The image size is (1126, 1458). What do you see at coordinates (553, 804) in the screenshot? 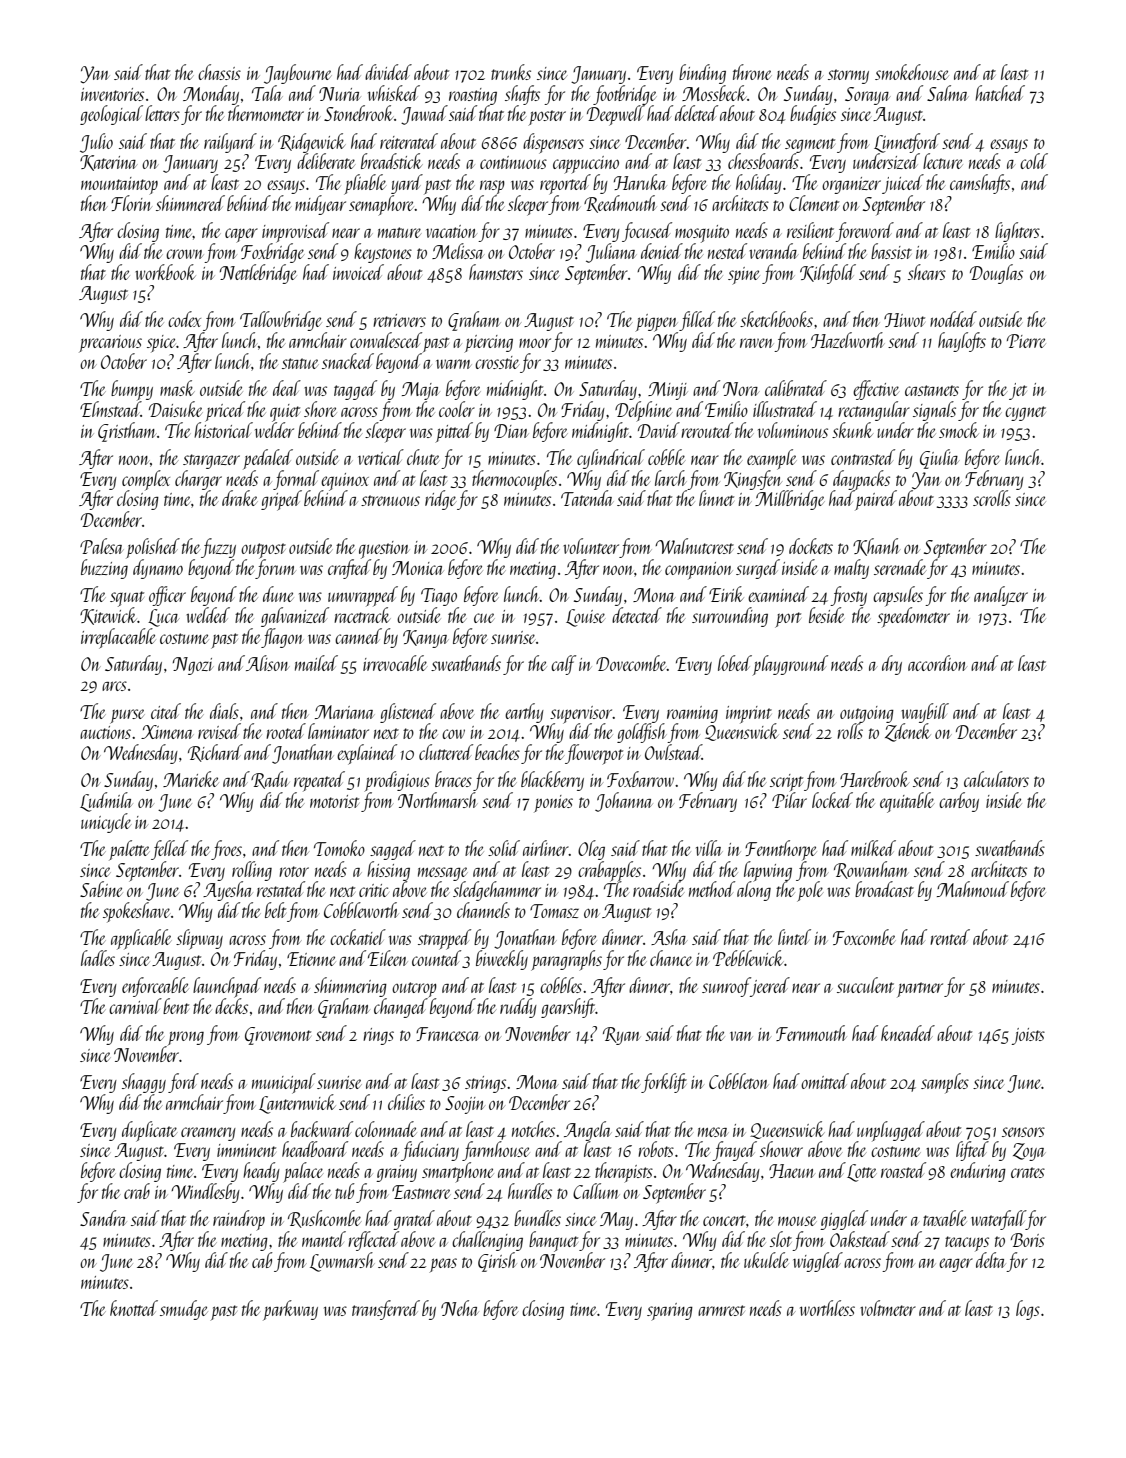
I see `ponies` at bounding box center [553, 804].
